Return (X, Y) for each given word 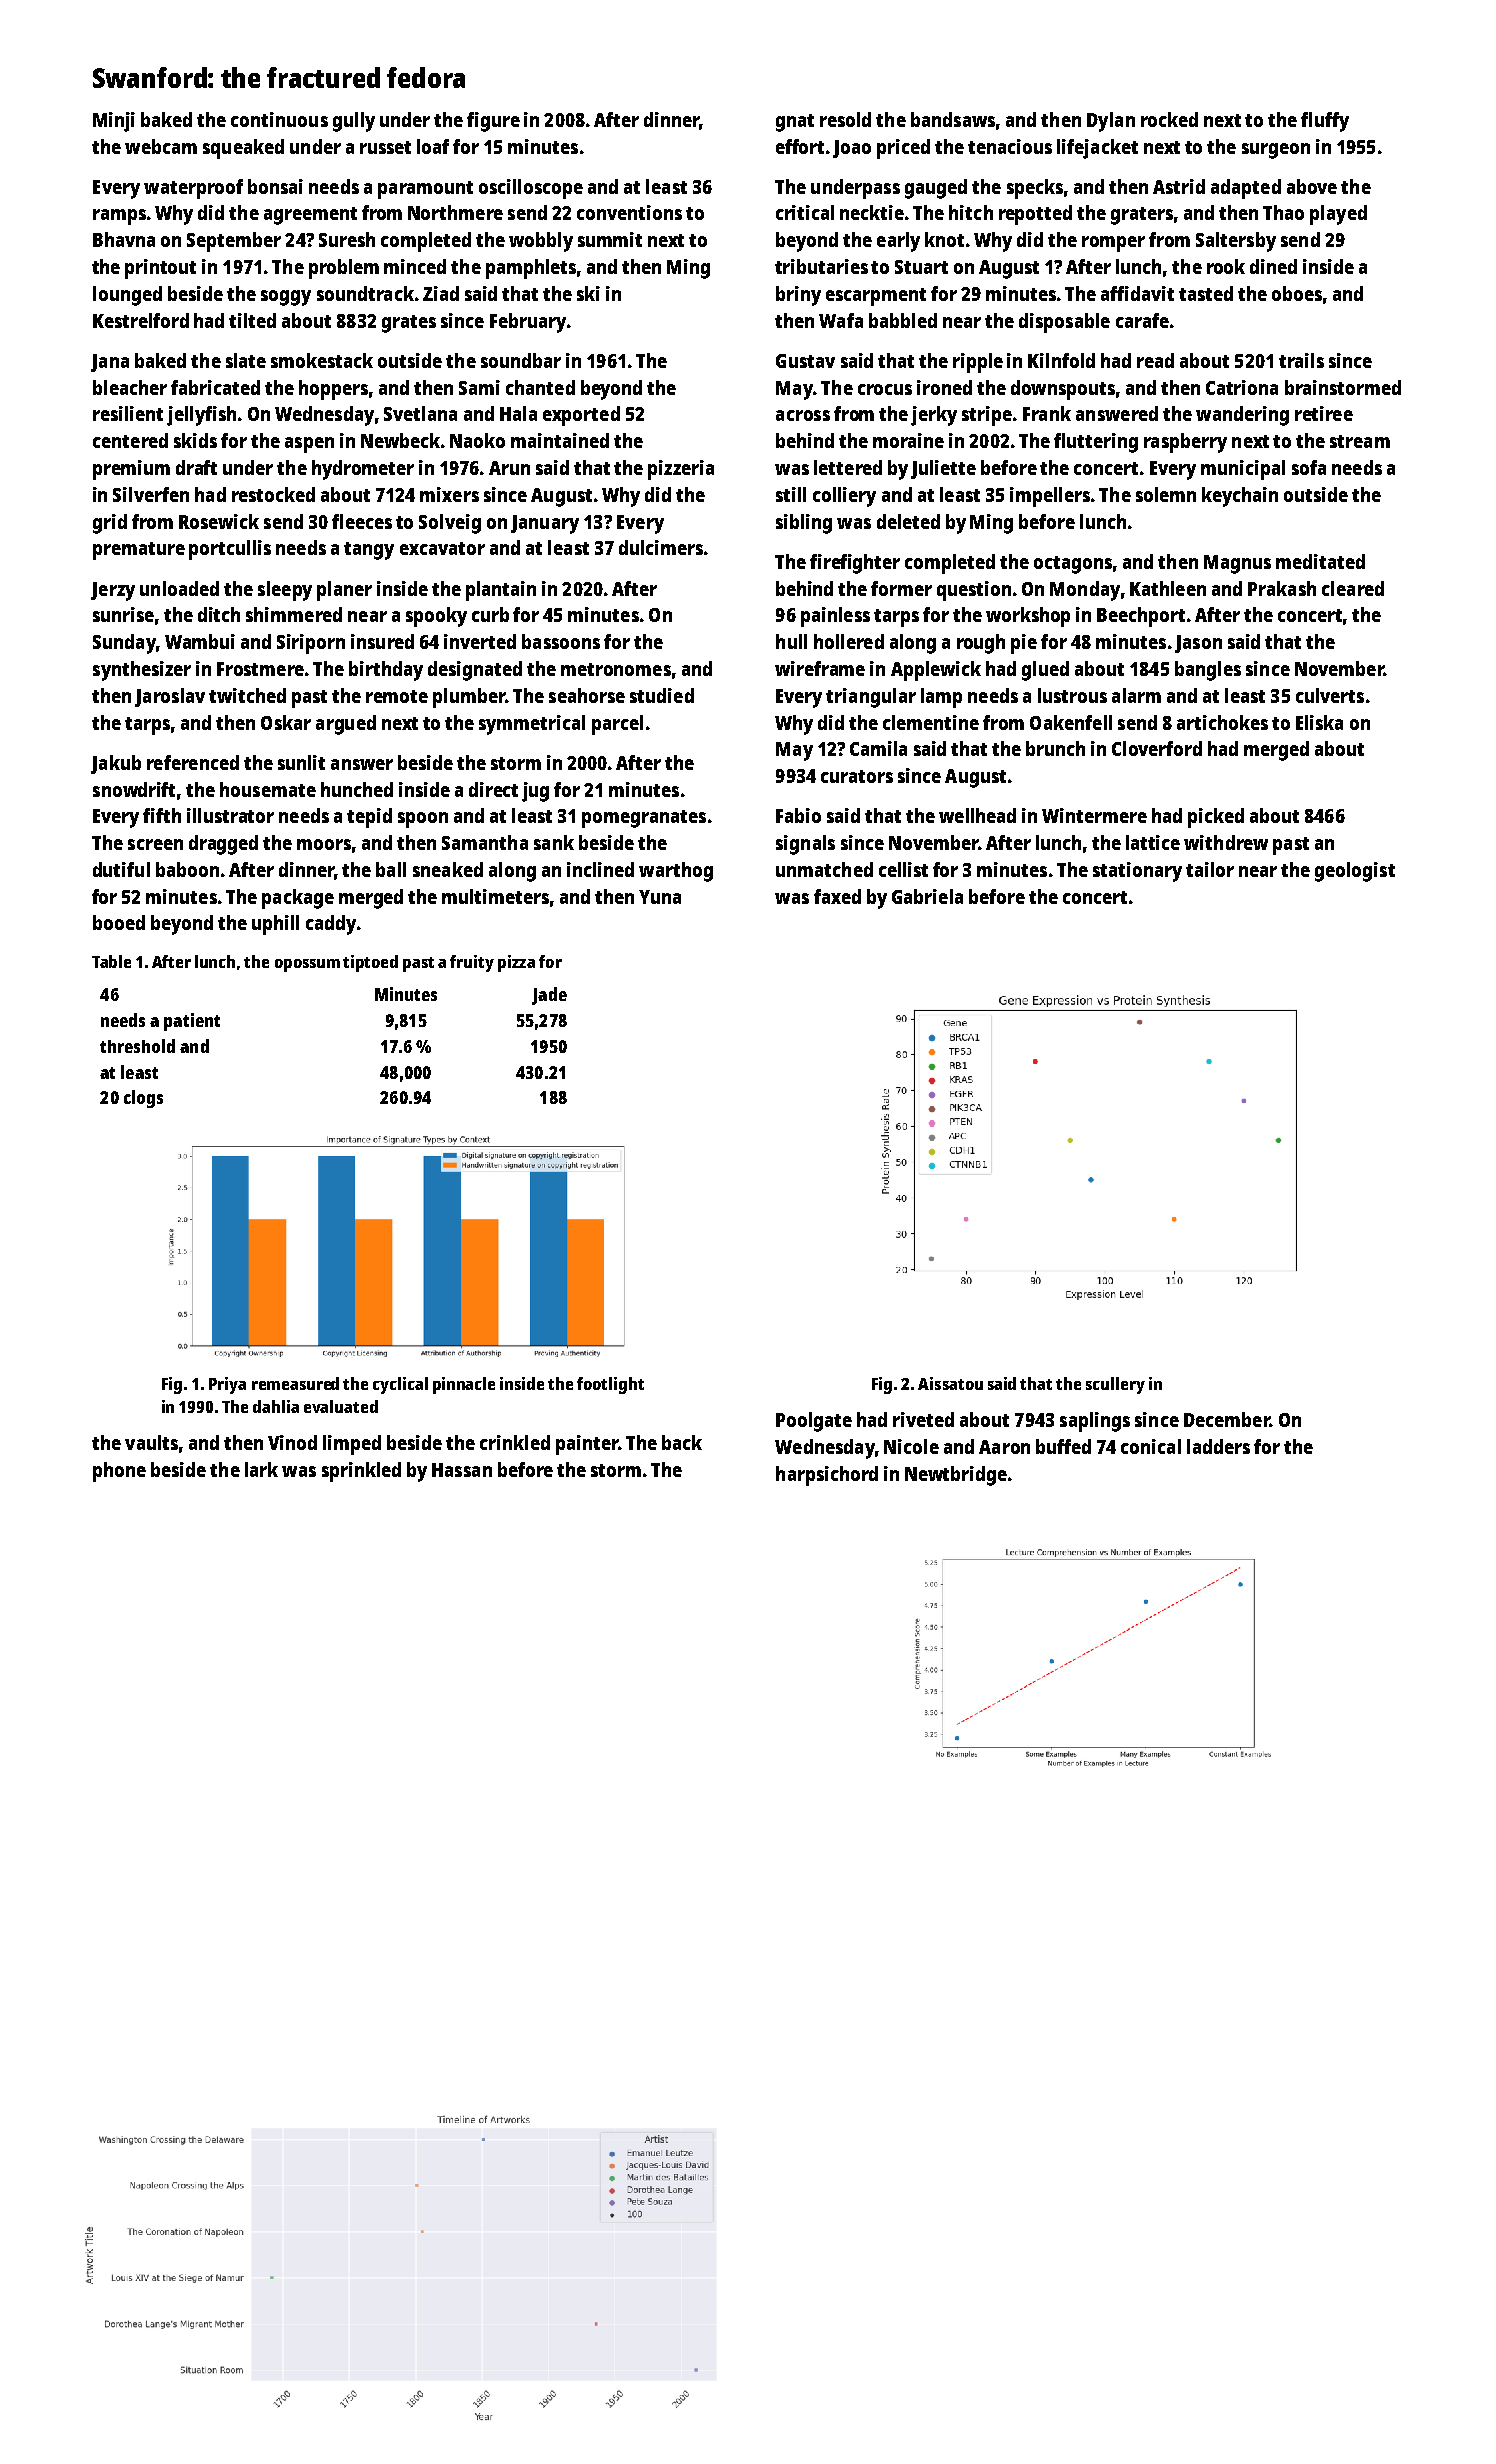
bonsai (275, 186)
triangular (871, 698)
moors (324, 844)
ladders (1218, 1446)
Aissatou (950, 1383)
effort (800, 146)
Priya (227, 1385)
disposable (1064, 323)
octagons (1073, 565)
